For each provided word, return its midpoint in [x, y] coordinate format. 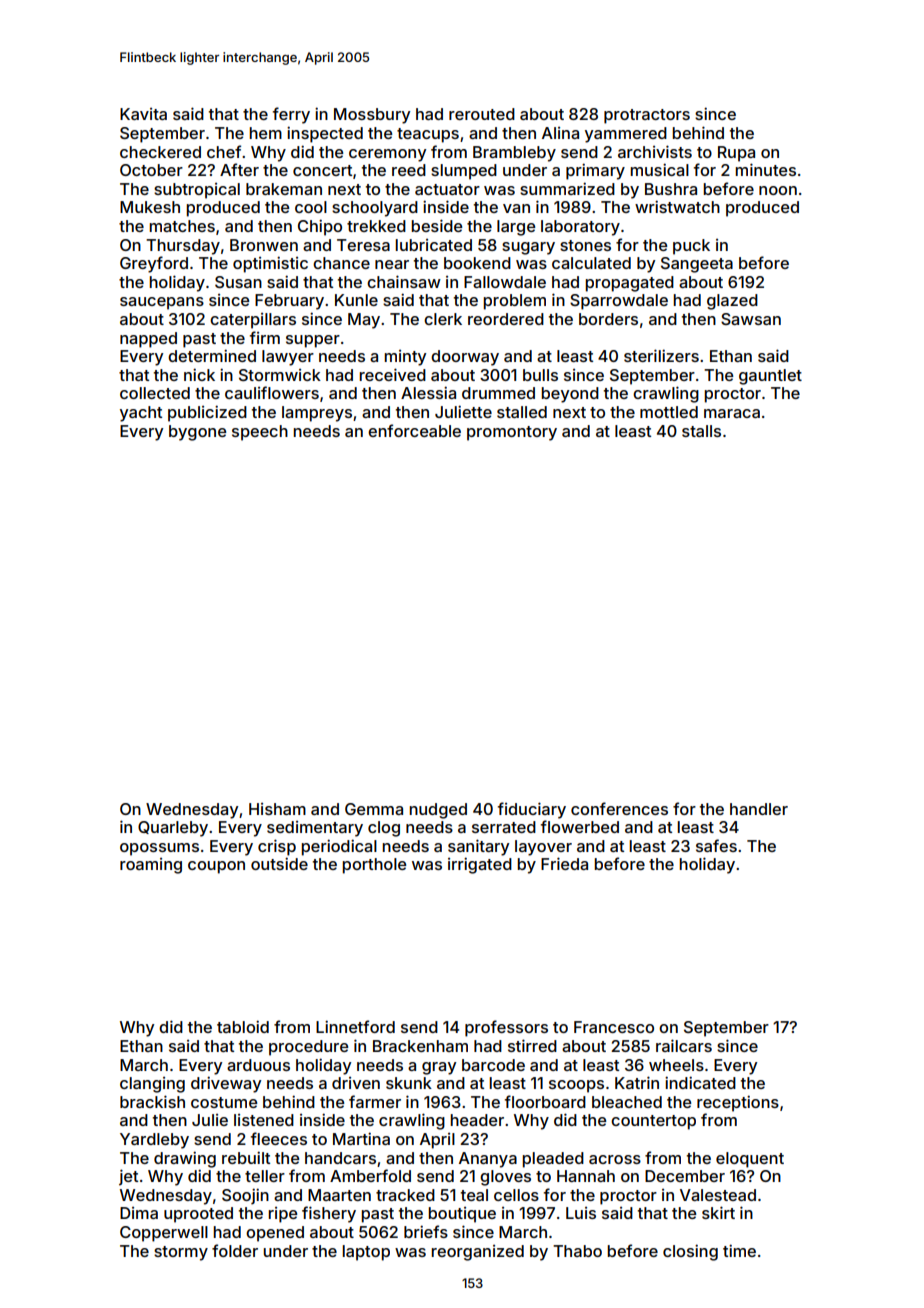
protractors [647, 116]
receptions [738, 1103]
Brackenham [420, 1046]
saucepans [162, 303]
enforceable [414, 430]
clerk [443, 319]
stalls [701, 431]
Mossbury [372, 116]
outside [279, 863]
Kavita [143, 114]
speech [260, 433]
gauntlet [770, 377]
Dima [139, 1213]
